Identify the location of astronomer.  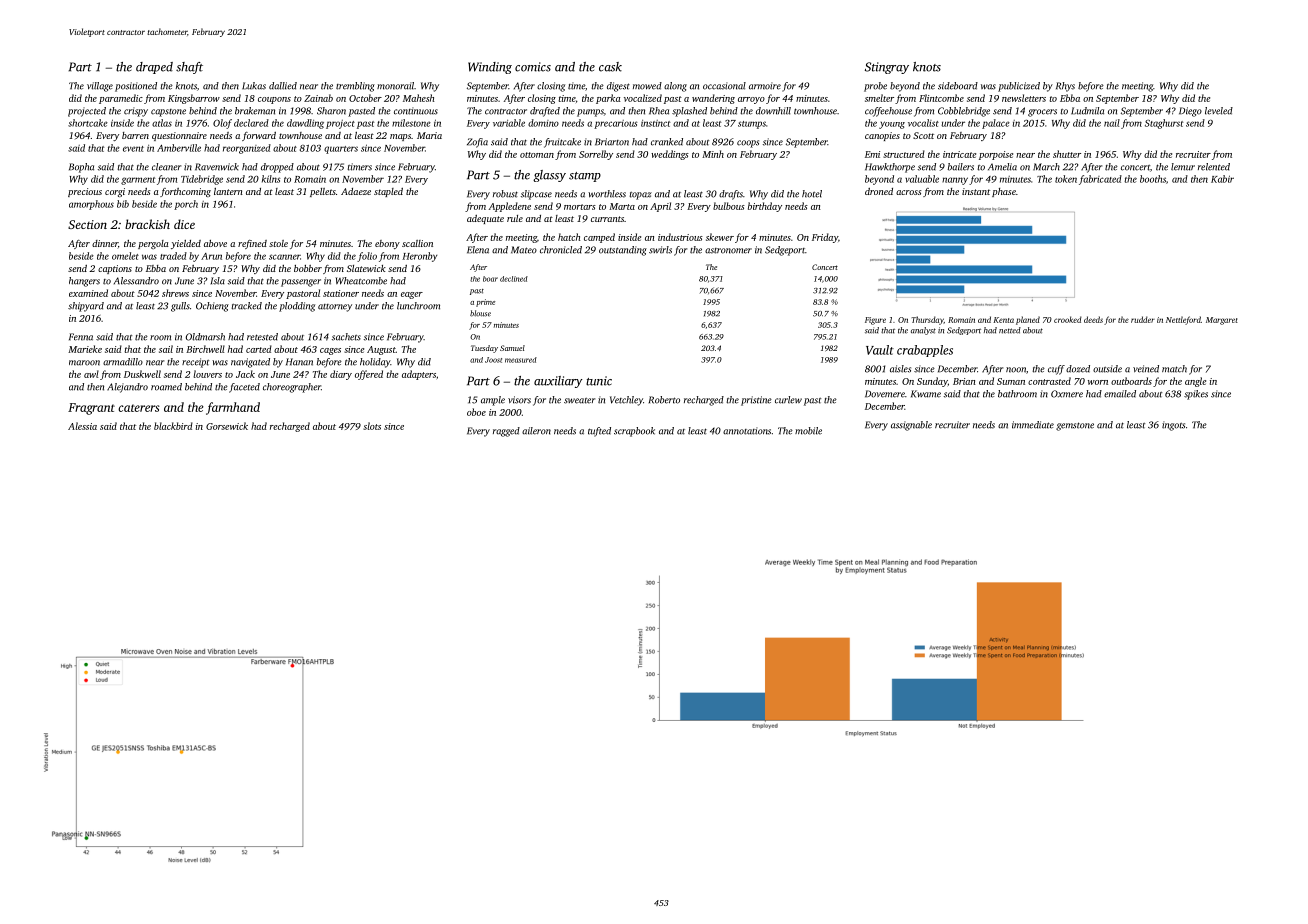
(728, 251).
